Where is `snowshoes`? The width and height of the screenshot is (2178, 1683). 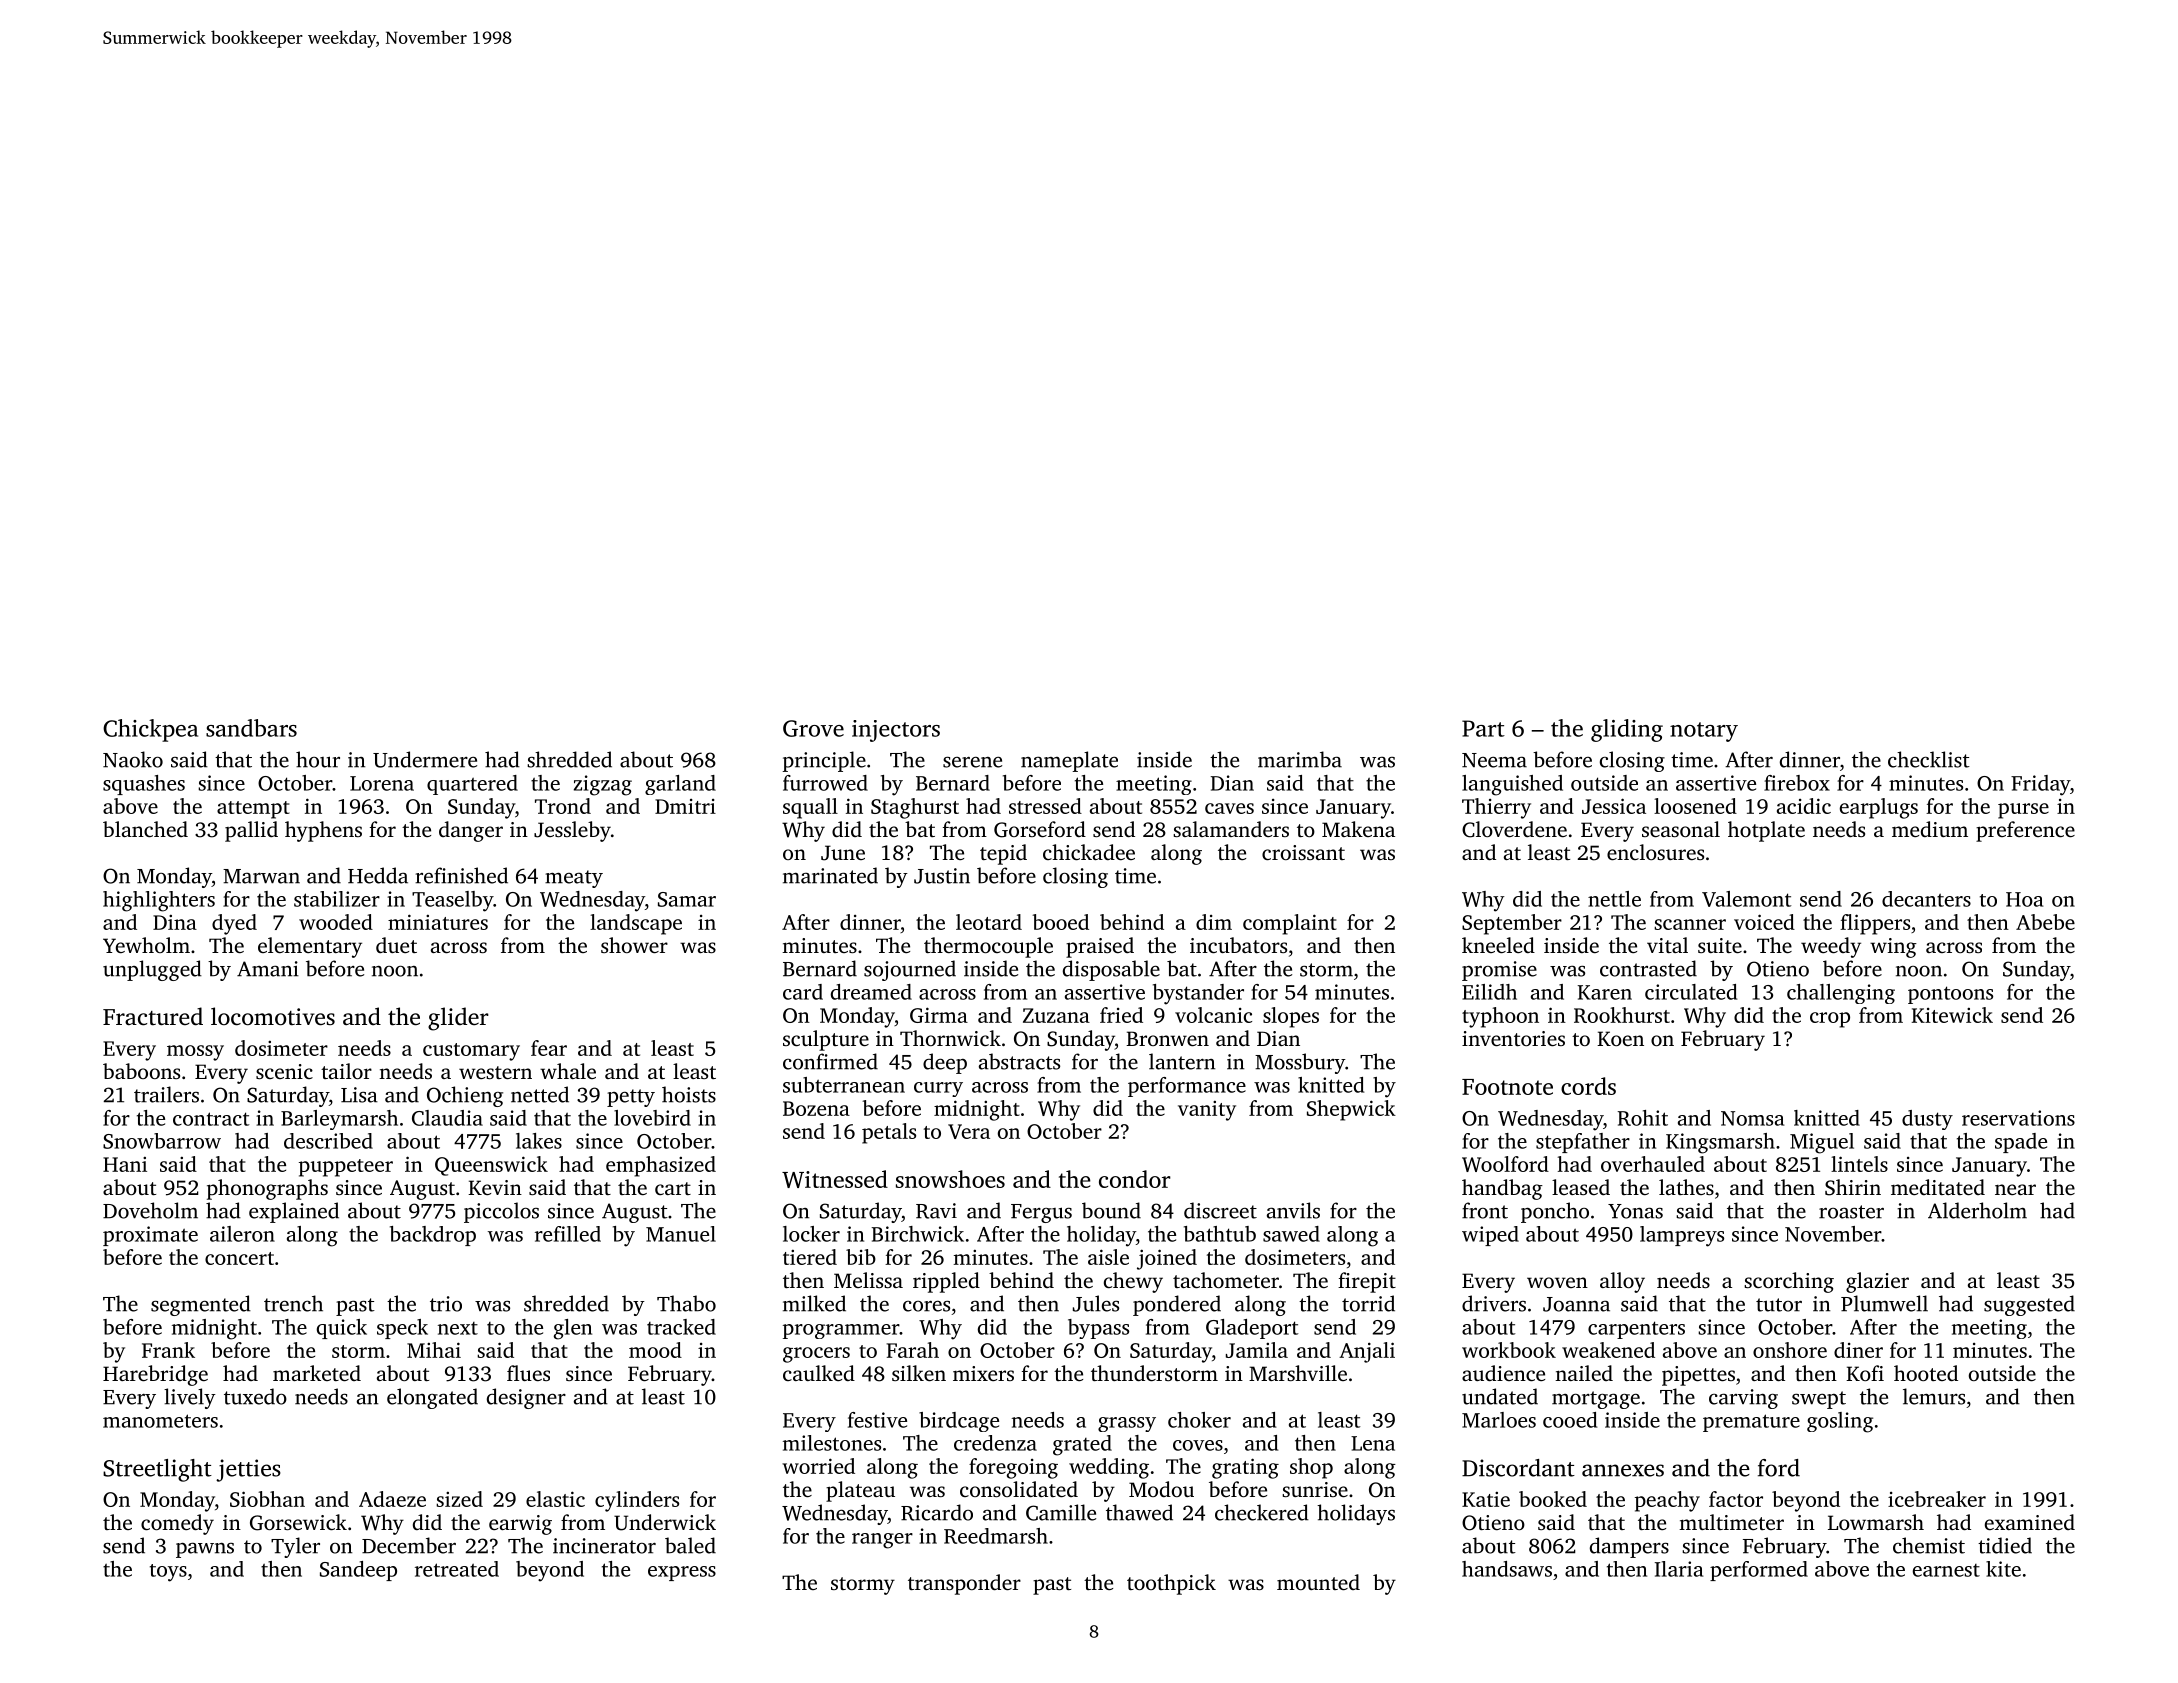
snowshoes is located at coordinates (950, 1179).
